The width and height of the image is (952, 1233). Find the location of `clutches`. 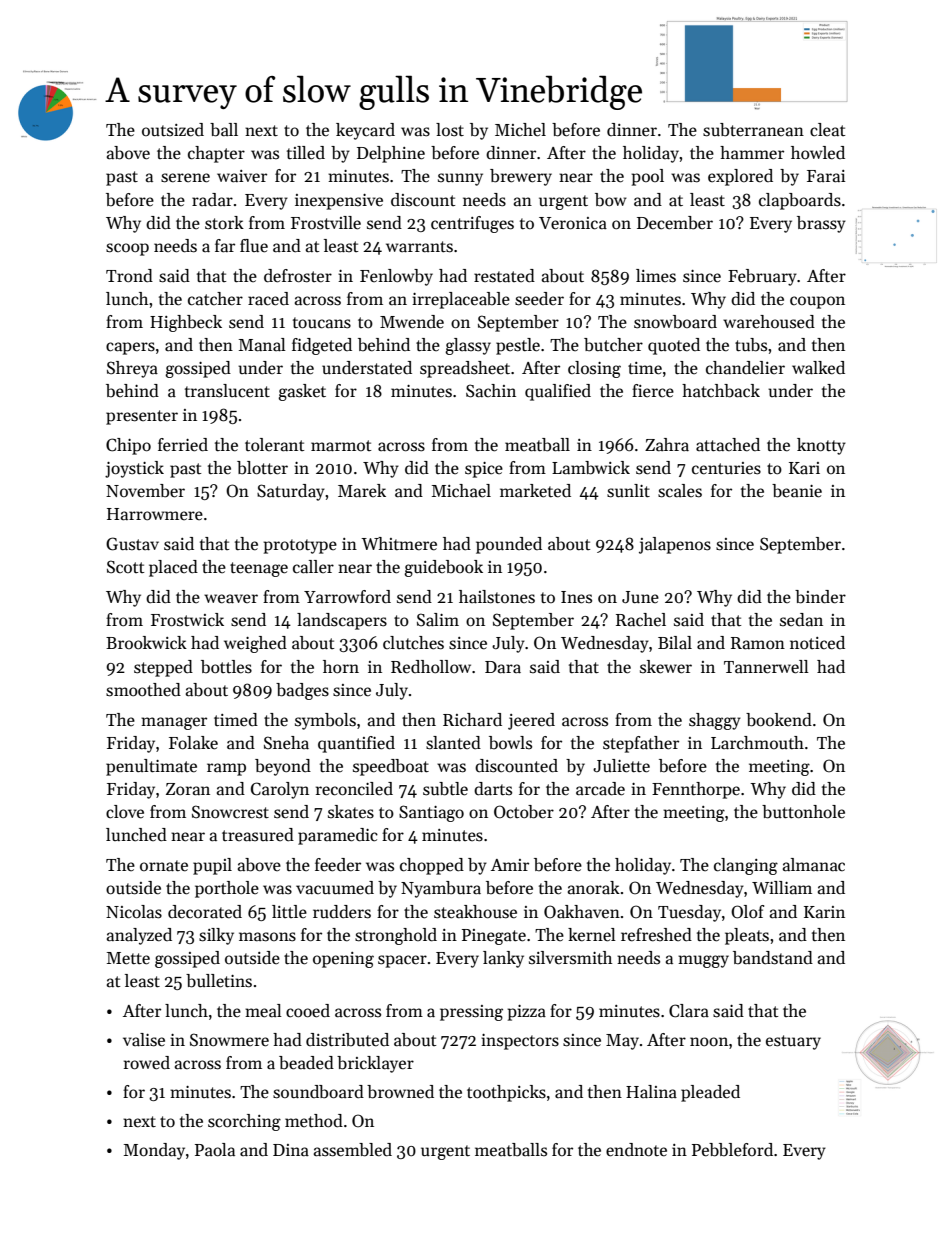

clutches is located at coordinates (413, 643).
